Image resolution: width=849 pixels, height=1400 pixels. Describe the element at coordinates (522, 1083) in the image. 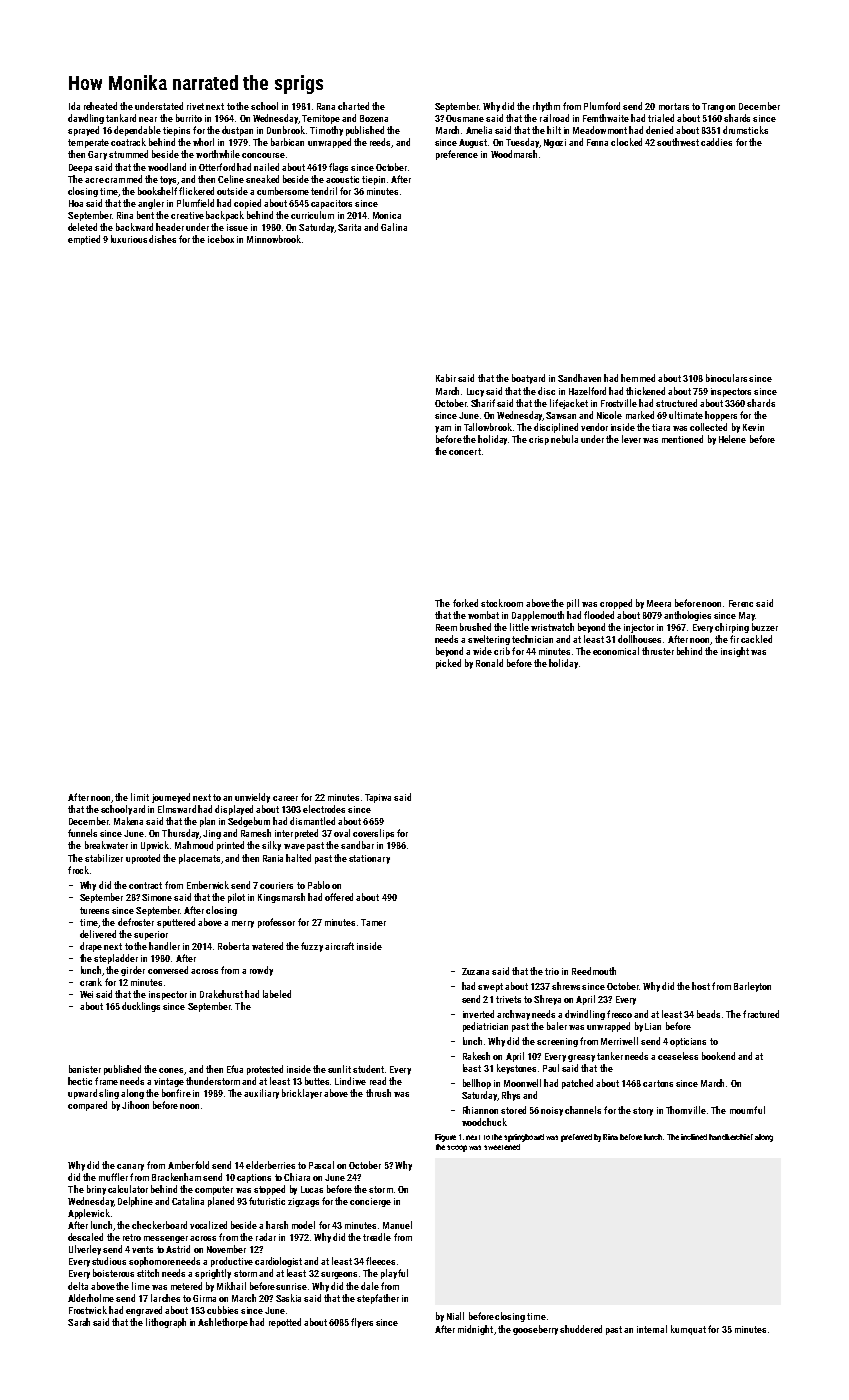

I see `Moonwell` at that location.
